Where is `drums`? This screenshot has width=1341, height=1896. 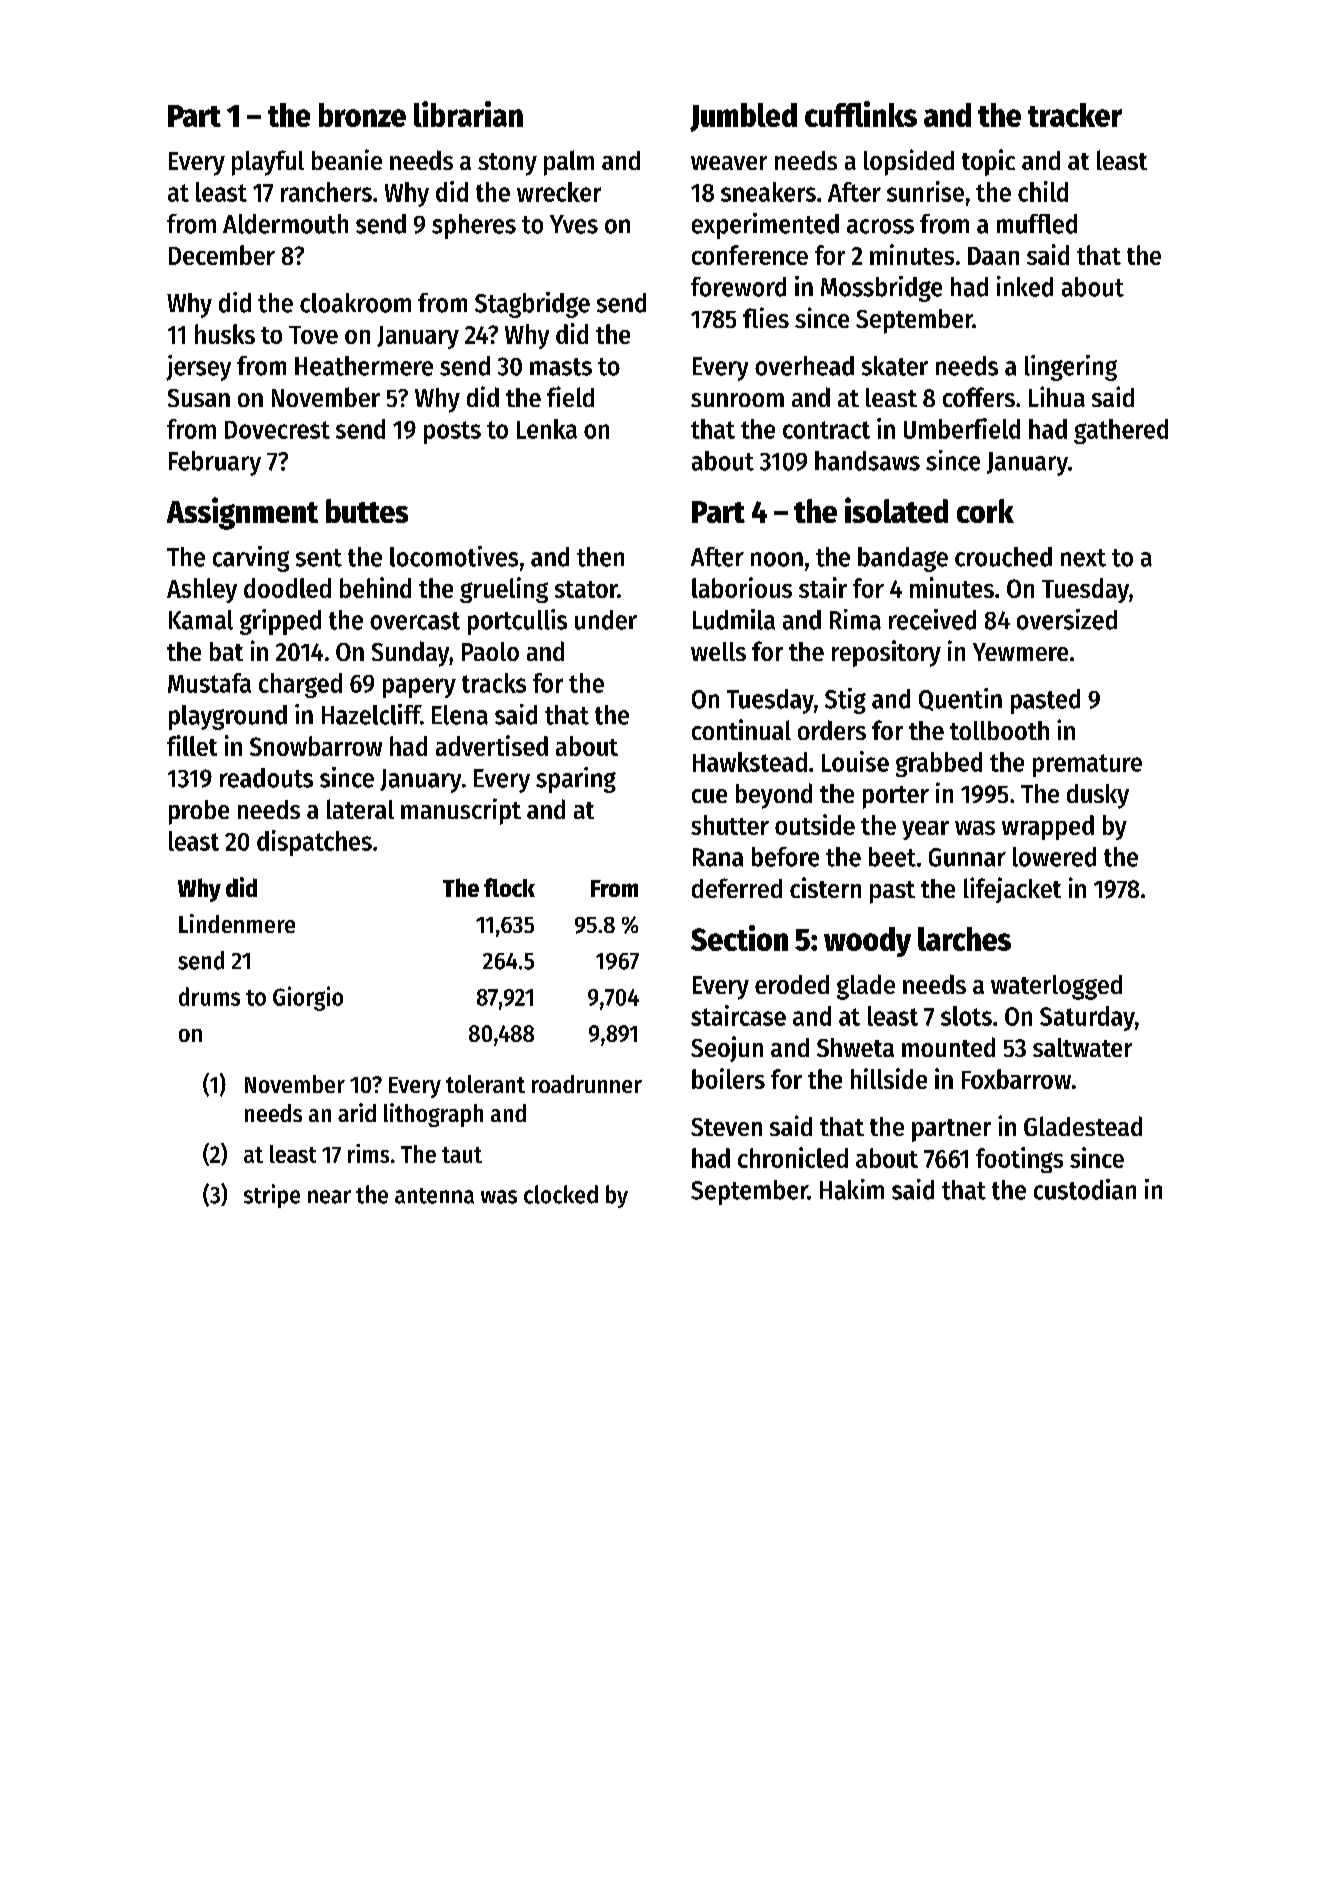 drums is located at coordinates (209, 996).
